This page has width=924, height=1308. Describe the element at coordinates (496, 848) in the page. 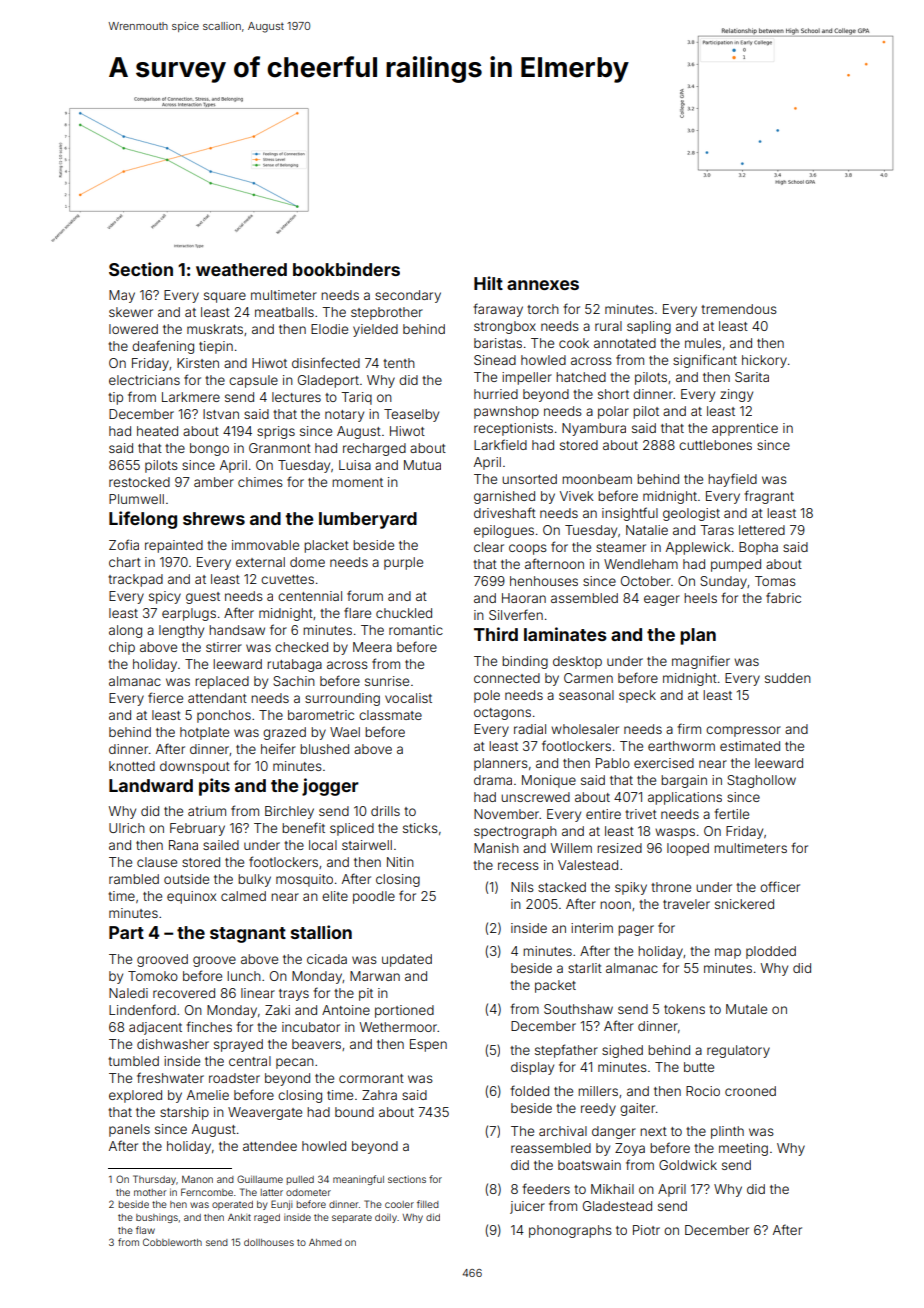

I see `Manish` at that location.
